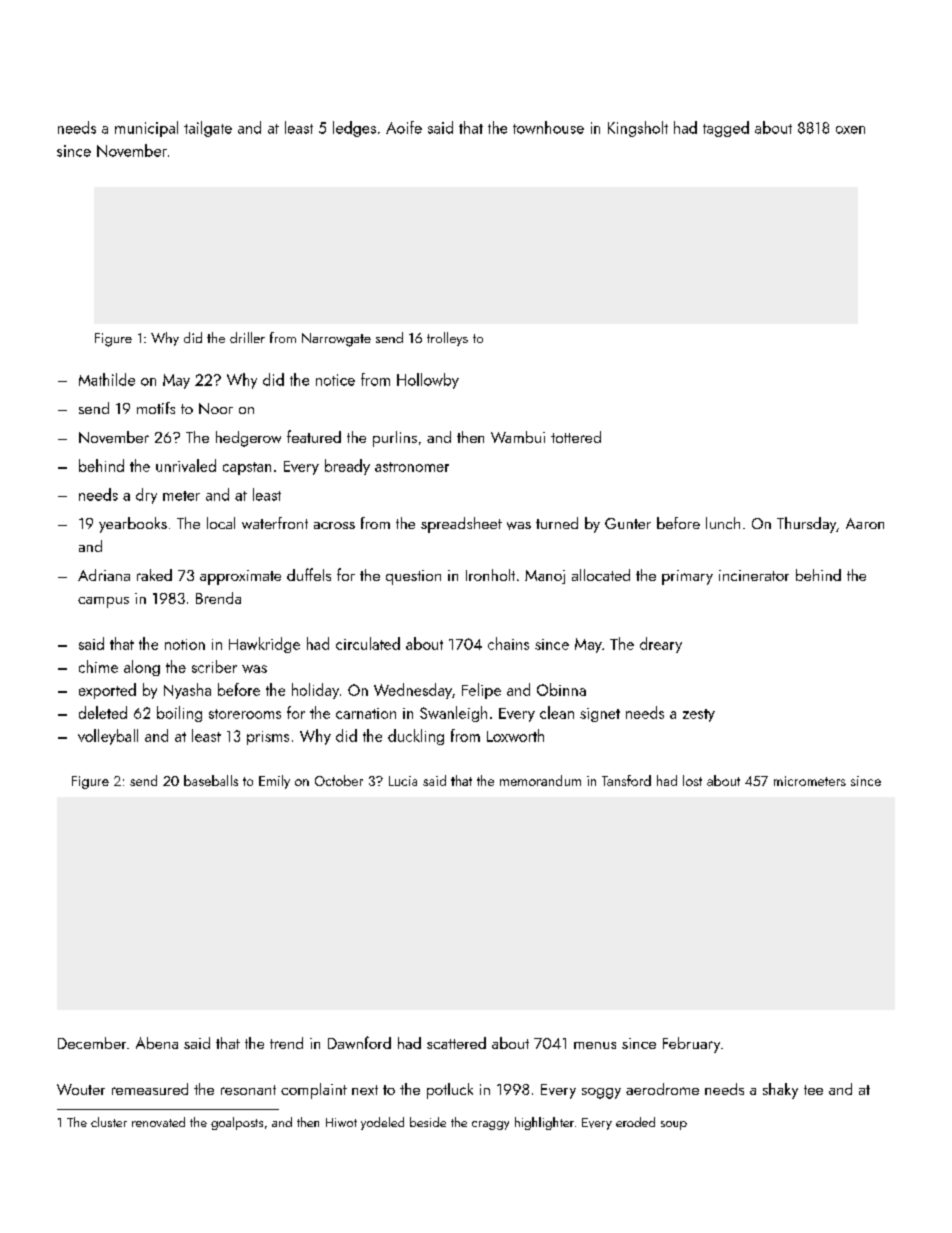 The width and height of the page is (952, 1233). Describe the element at coordinates (726, 129) in the page. I see `tagged` at that location.
